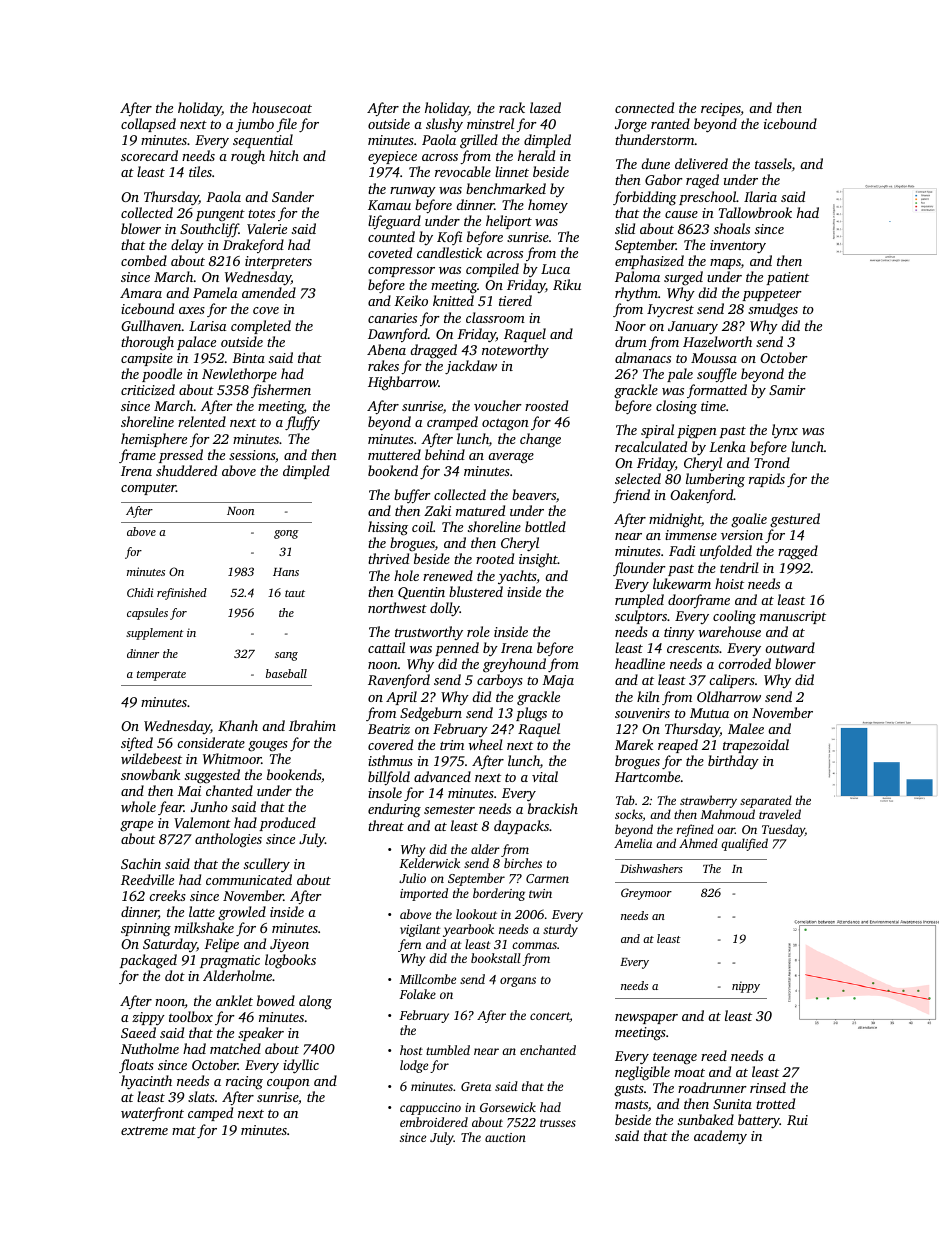 Image resolution: width=952 pixels, height=1233 pixels. Describe the element at coordinates (141, 293) in the document. I see `Amara` at that location.
